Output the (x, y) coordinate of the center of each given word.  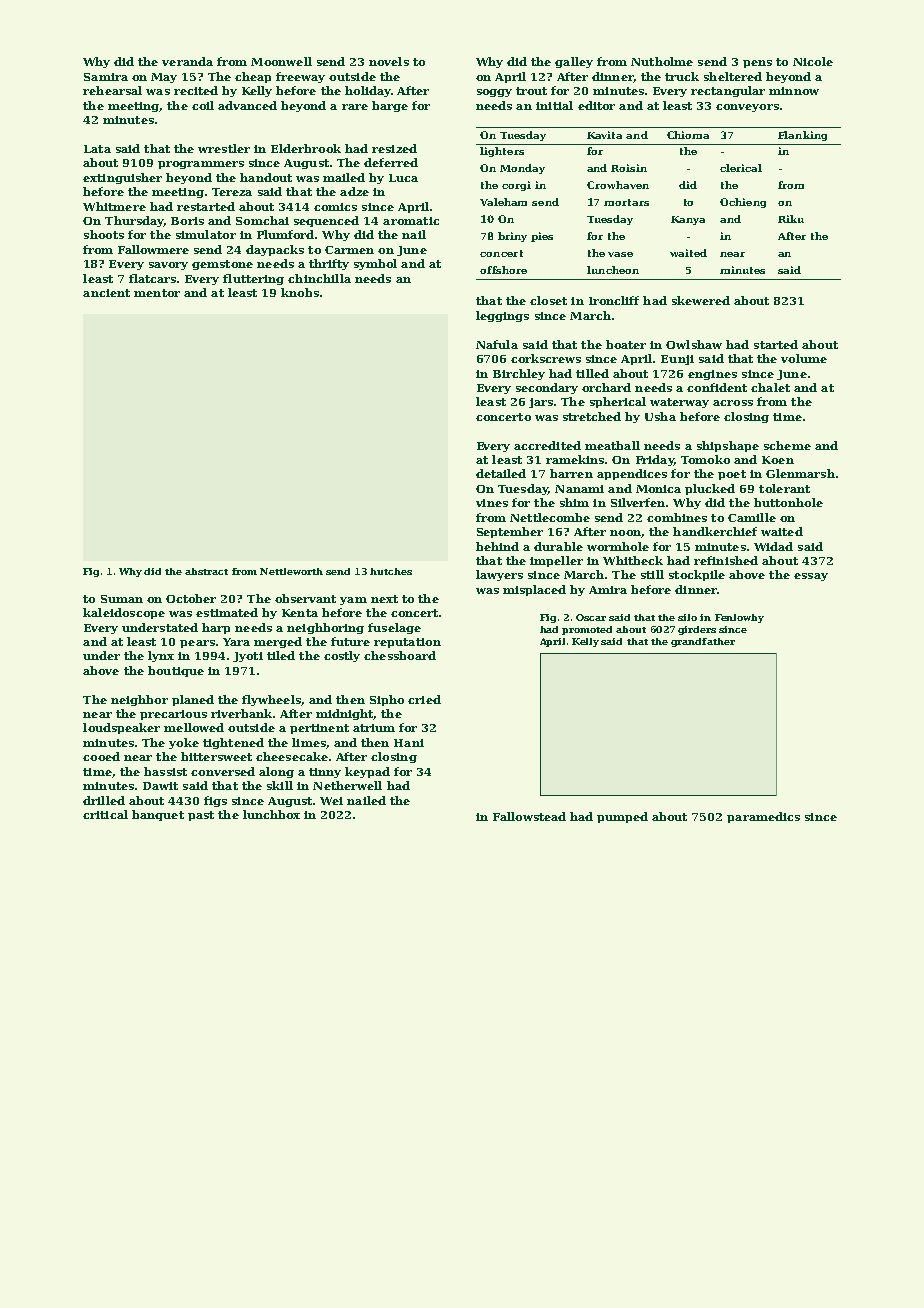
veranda (187, 61)
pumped (622, 817)
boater (626, 344)
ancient (106, 293)
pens (757, 64)
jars (541, 403)
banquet (158, 815)
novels (389, 61)
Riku (791, 219)
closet (548, 300)
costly (342, 656)
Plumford (285, 234)
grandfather (703, 642)
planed (193, 700)
